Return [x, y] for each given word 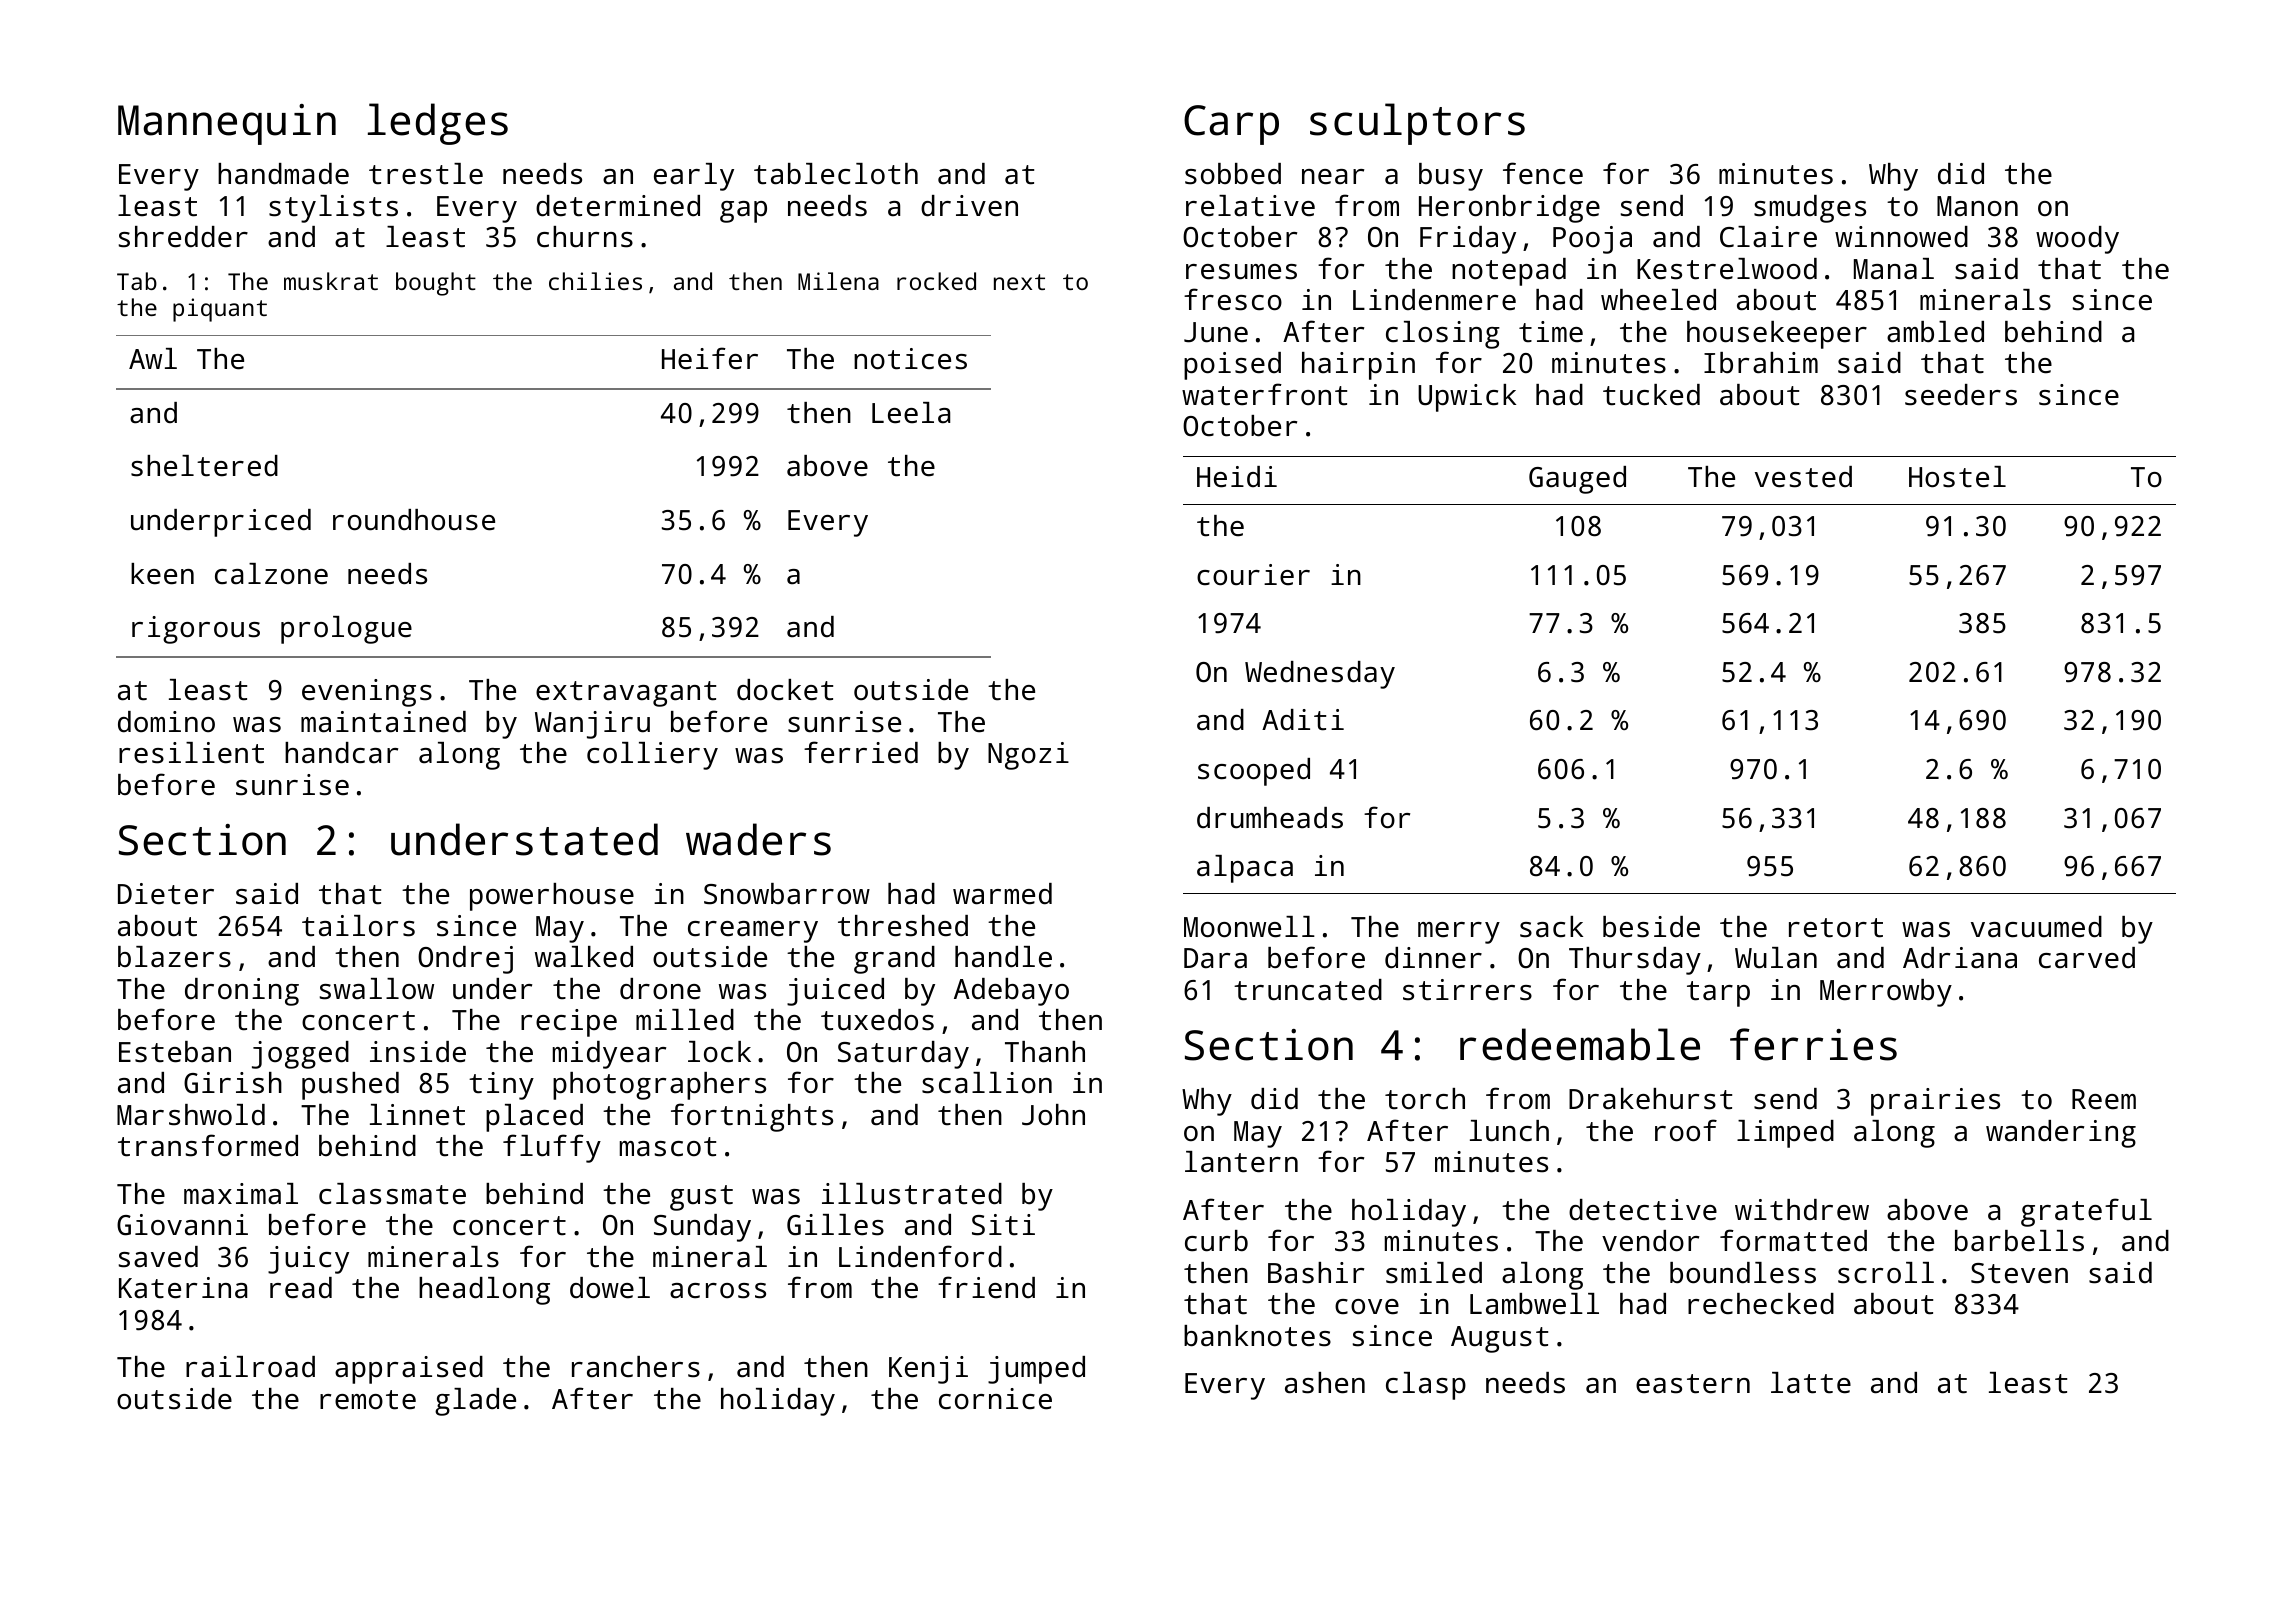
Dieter [166, 894]
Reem [2104, 1099]
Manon [1977, 206]
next [1019, 282]
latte [1811, 1383]
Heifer [710, 358]
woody [2077, 240]
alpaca [1245, 869]
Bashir [1316, 1273]
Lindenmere [1434, 300]
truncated [1308, 990]
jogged [300, 1055]
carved [2087, 958]
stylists [333, 209]
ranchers [636, 1367]
